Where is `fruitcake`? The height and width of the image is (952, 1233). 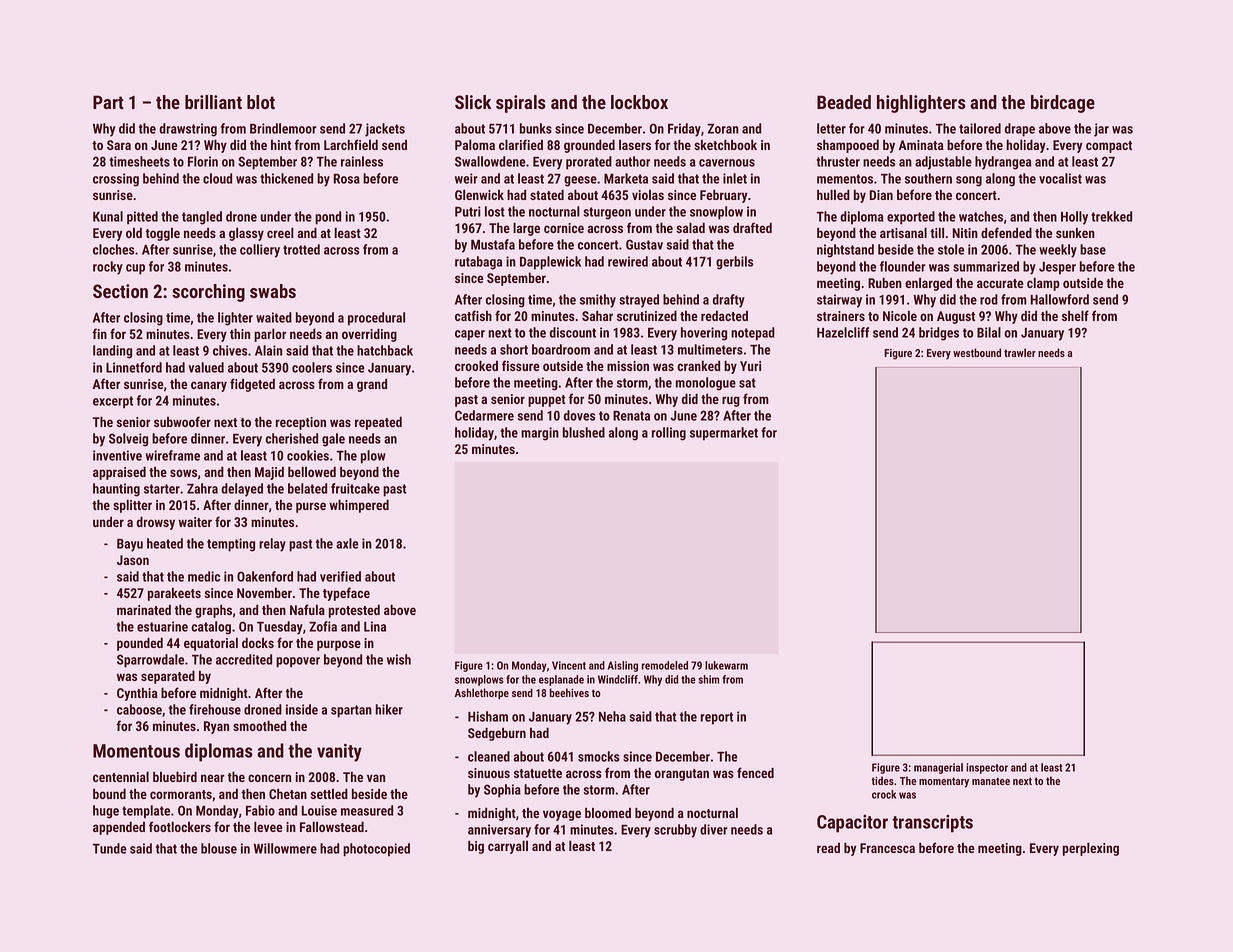
fruitcake is located at coordinates (355, 488).
